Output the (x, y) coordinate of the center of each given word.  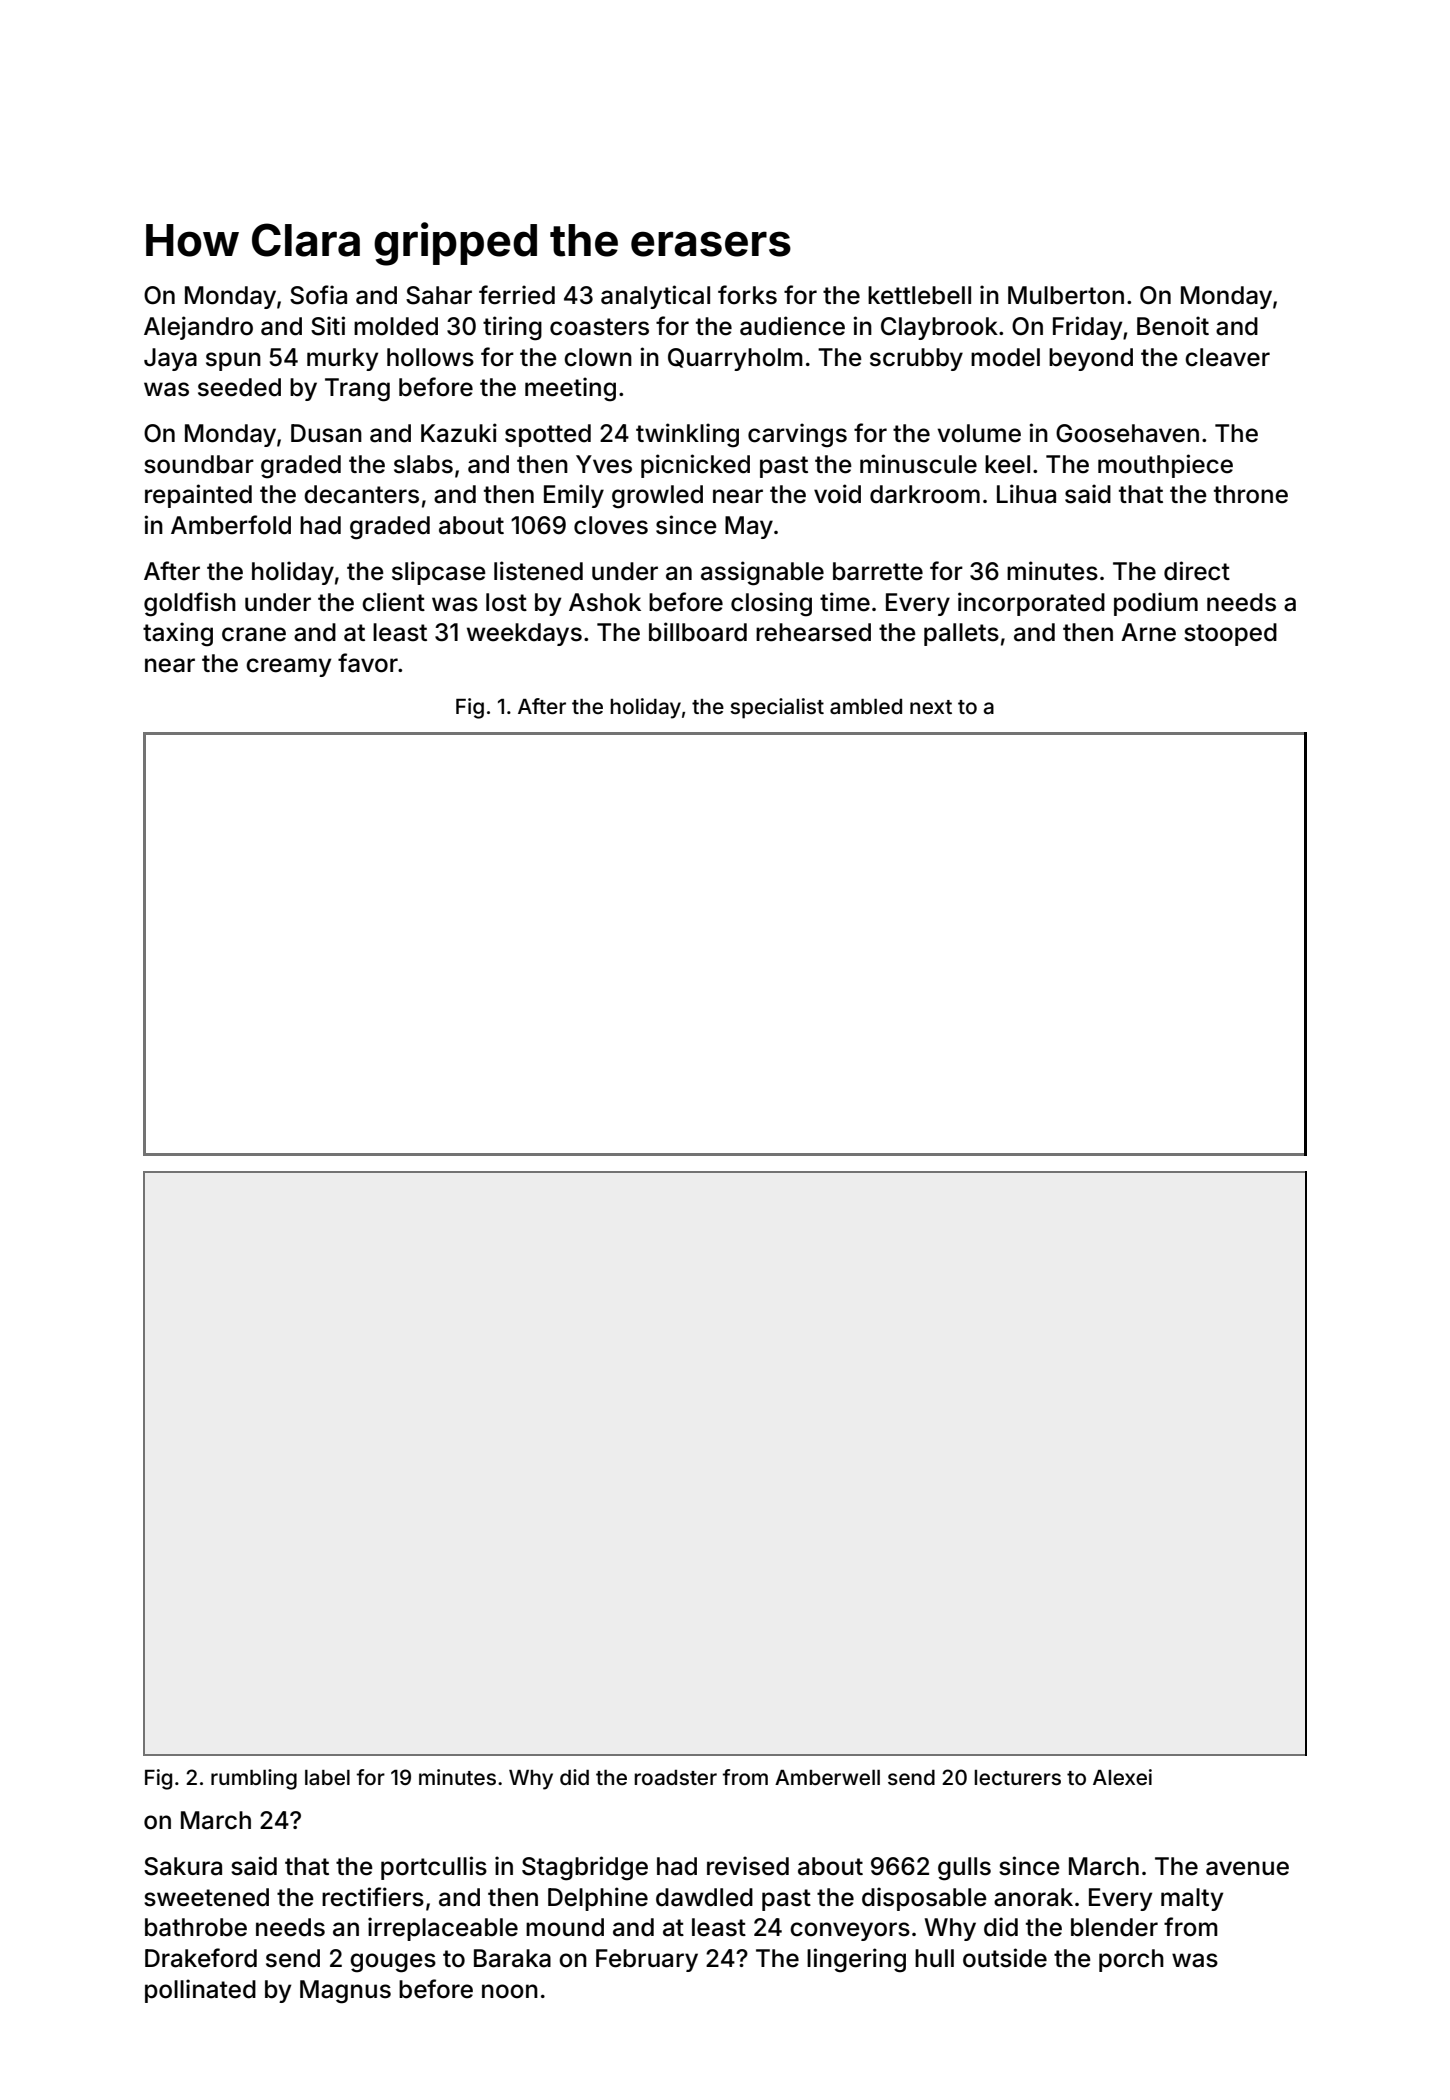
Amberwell (827, 1777)
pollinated (200, 1991)
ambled (866, 706)
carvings (797, 435)
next (931, 707)
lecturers (1017, 1777)
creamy (288, 667)
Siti (328, 326)
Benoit (1173, 326)
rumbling (254, 1779)
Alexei (1122, 1777)
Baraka (512, 1958)
